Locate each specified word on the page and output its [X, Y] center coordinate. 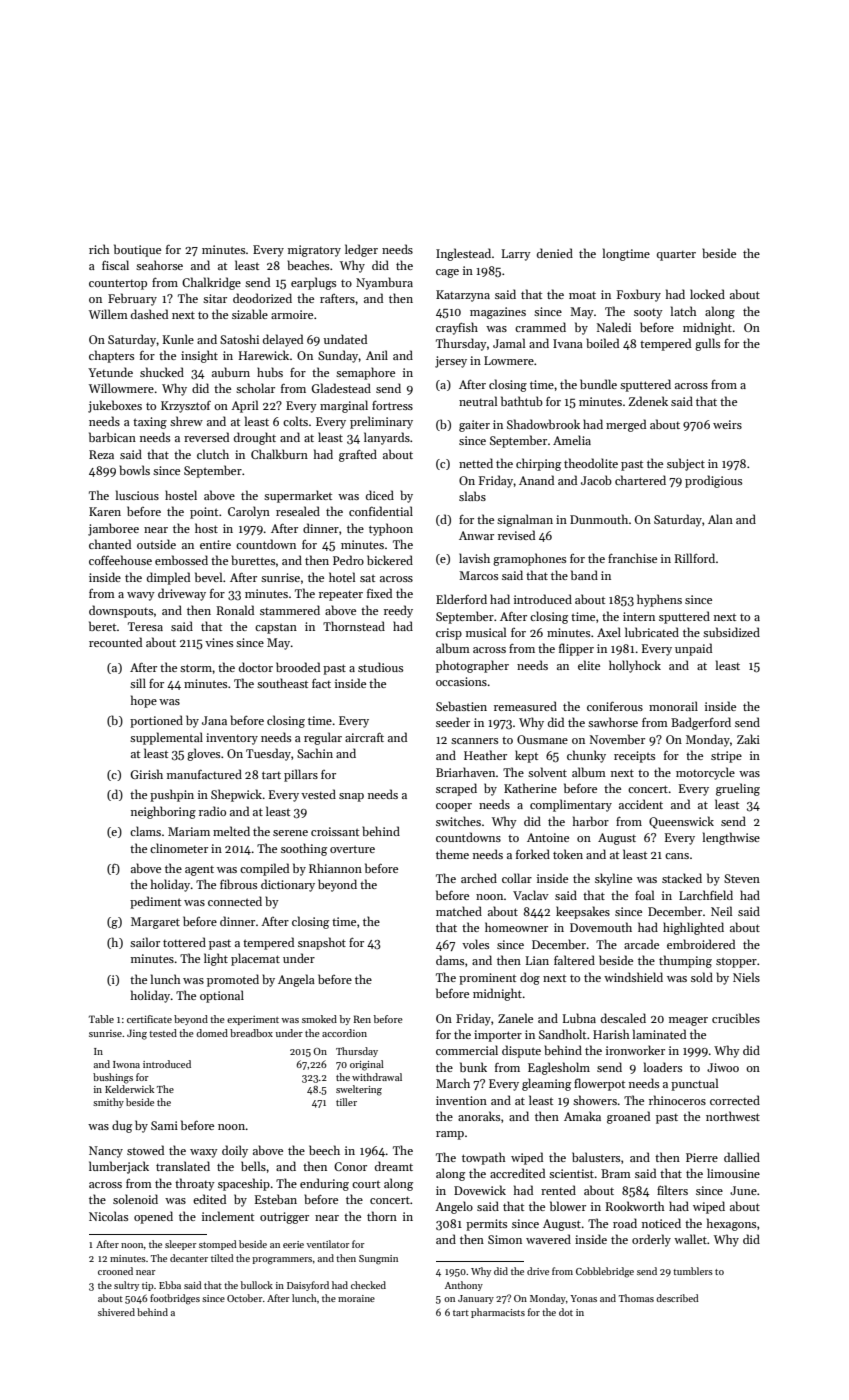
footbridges [175, 1299]
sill [138, 683]
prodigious [713, 481]
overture [352, 849]
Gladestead [341, 388]
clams [145, 831]
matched [459, 911]
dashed [149, 314]
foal [644, 895]
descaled [623, 1018]
